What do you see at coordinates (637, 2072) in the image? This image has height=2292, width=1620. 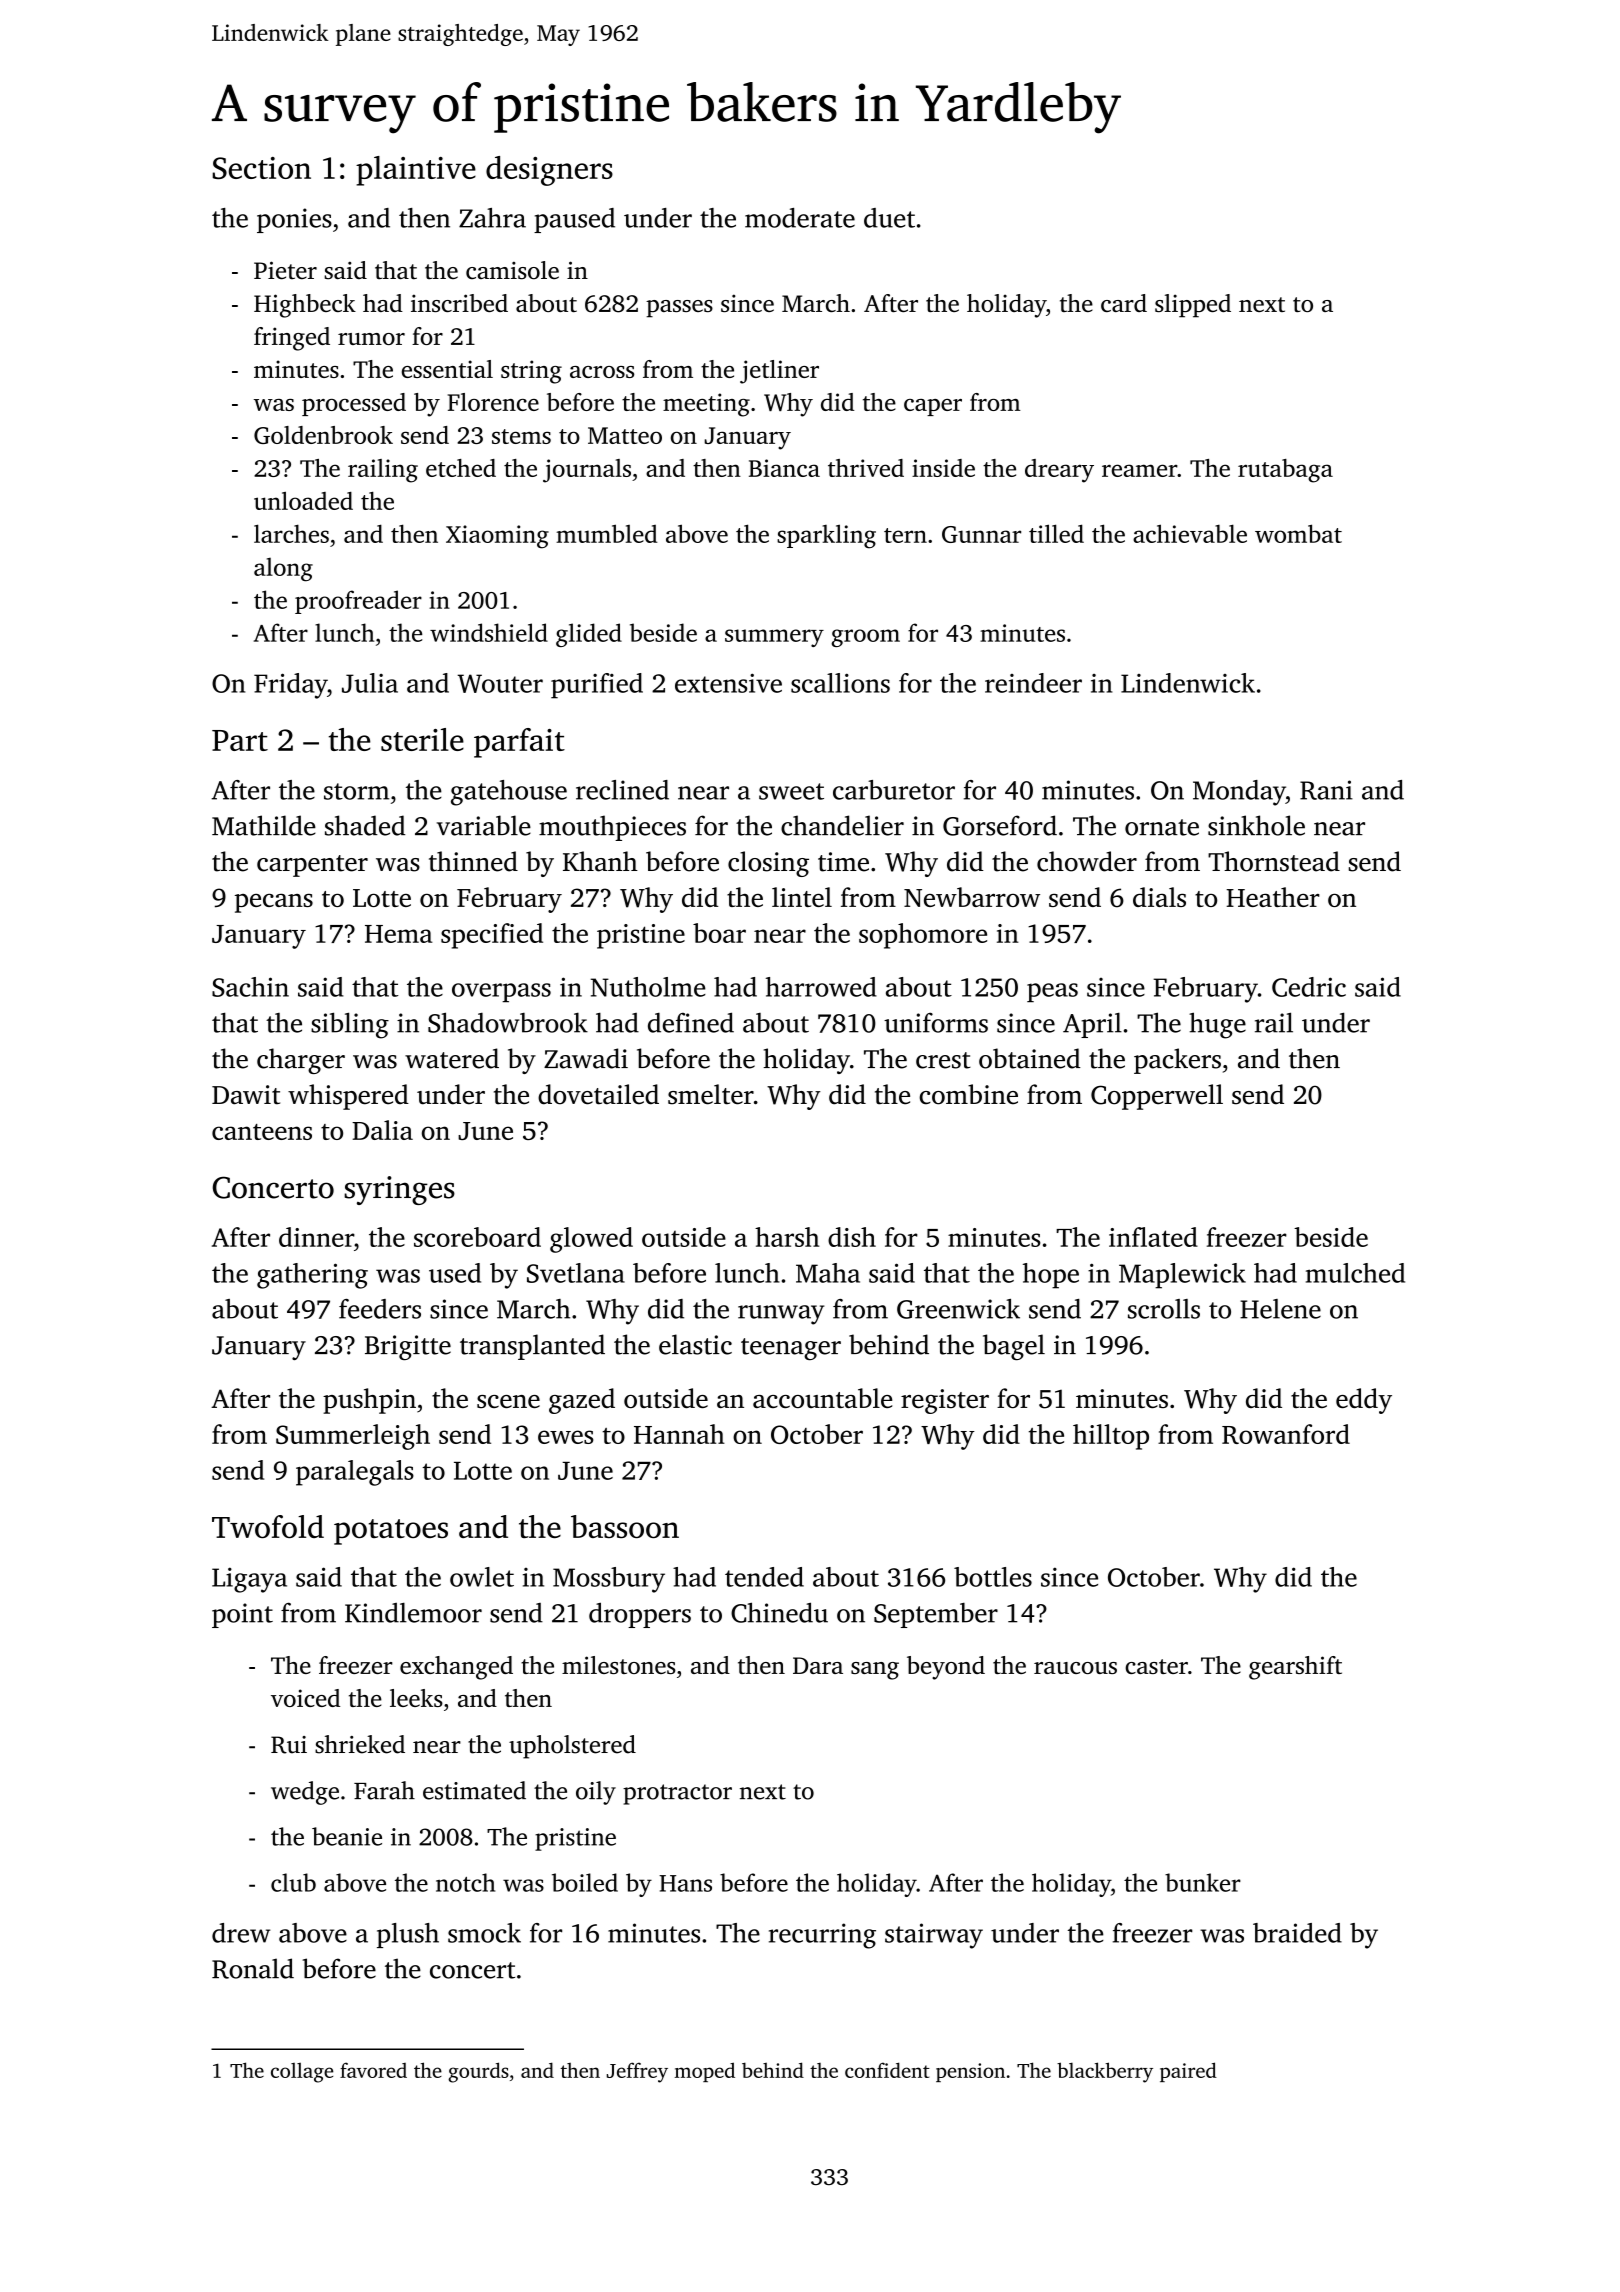 I see `Jeffrey` at bounding box center [637, 2072].
